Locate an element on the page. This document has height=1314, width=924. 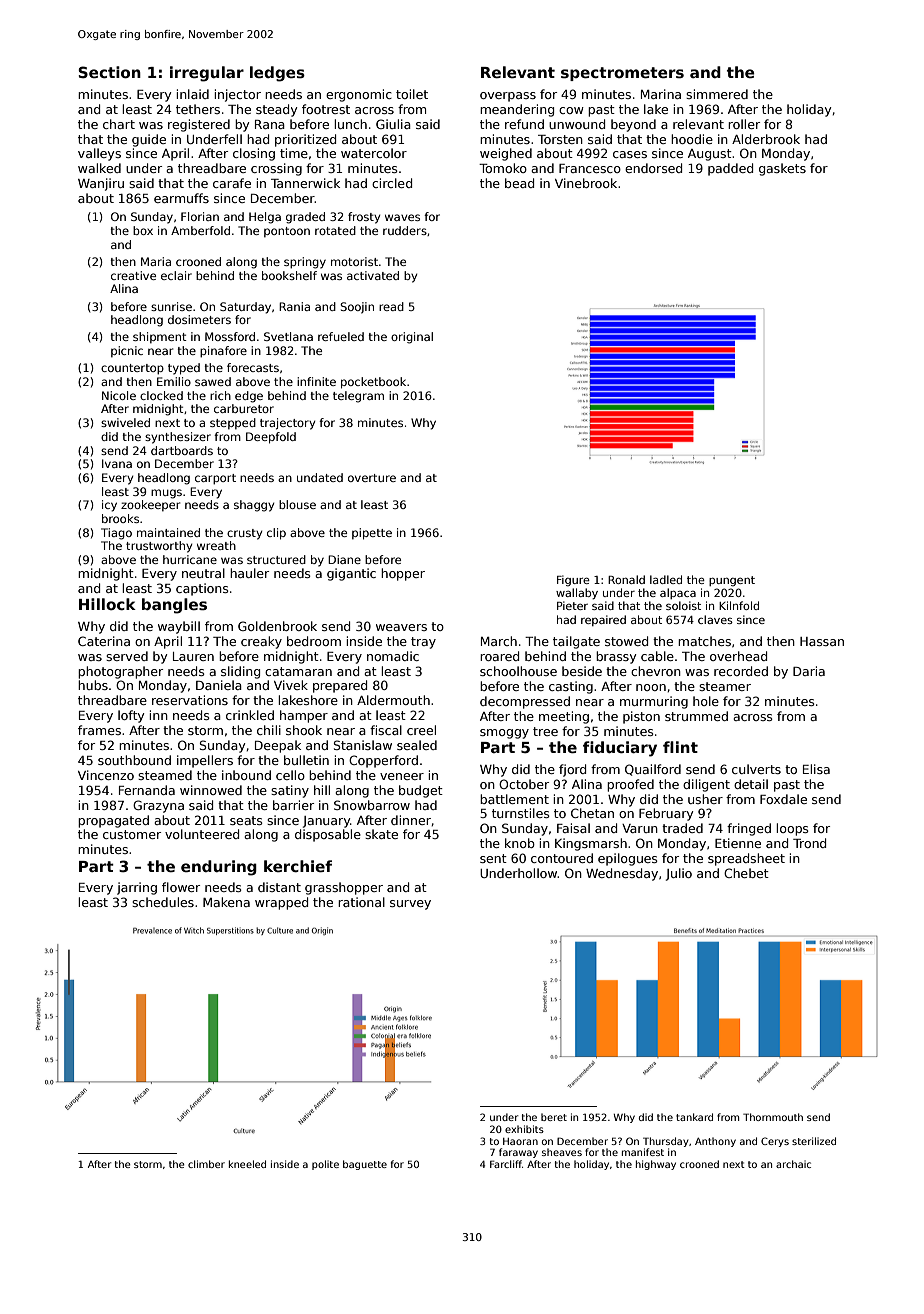
survey is located at coordinates (410, 905).
